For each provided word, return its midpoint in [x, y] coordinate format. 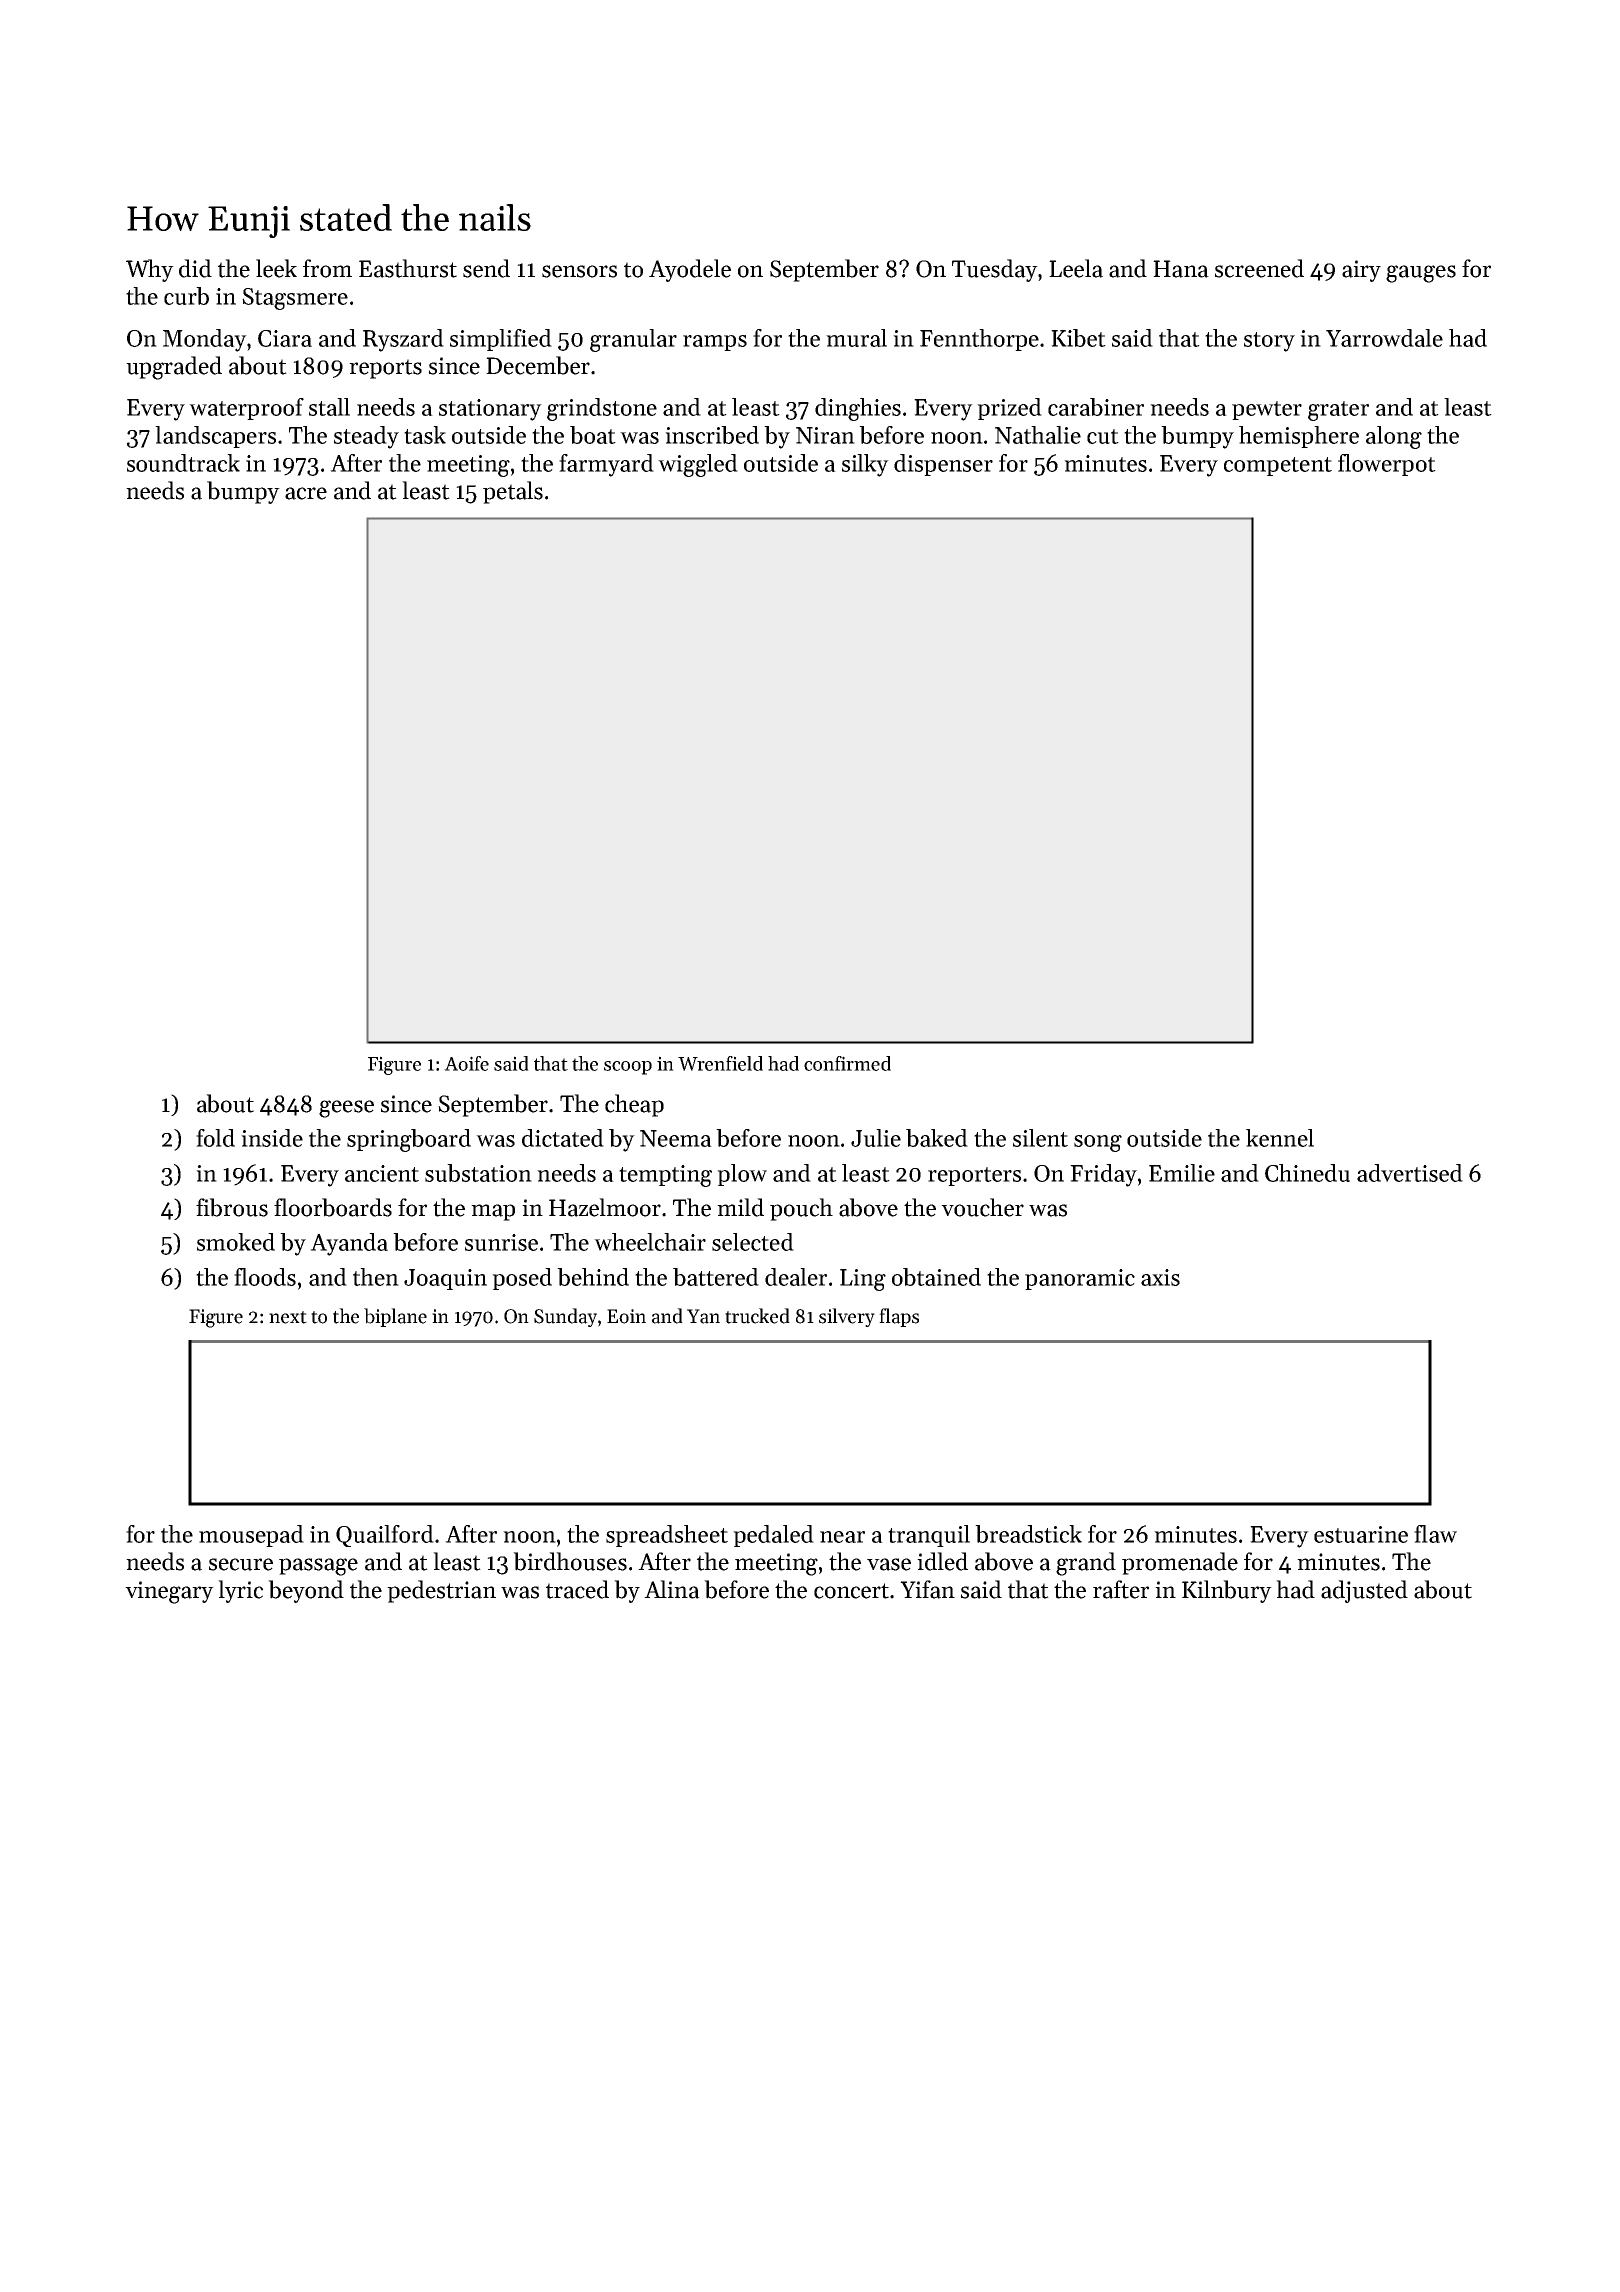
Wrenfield [720, 1063]
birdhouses [570, 1561]
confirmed [847, 1063]
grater [1338, 411]
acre [306, 493]
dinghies [858, 409]
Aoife [466, 1063]
